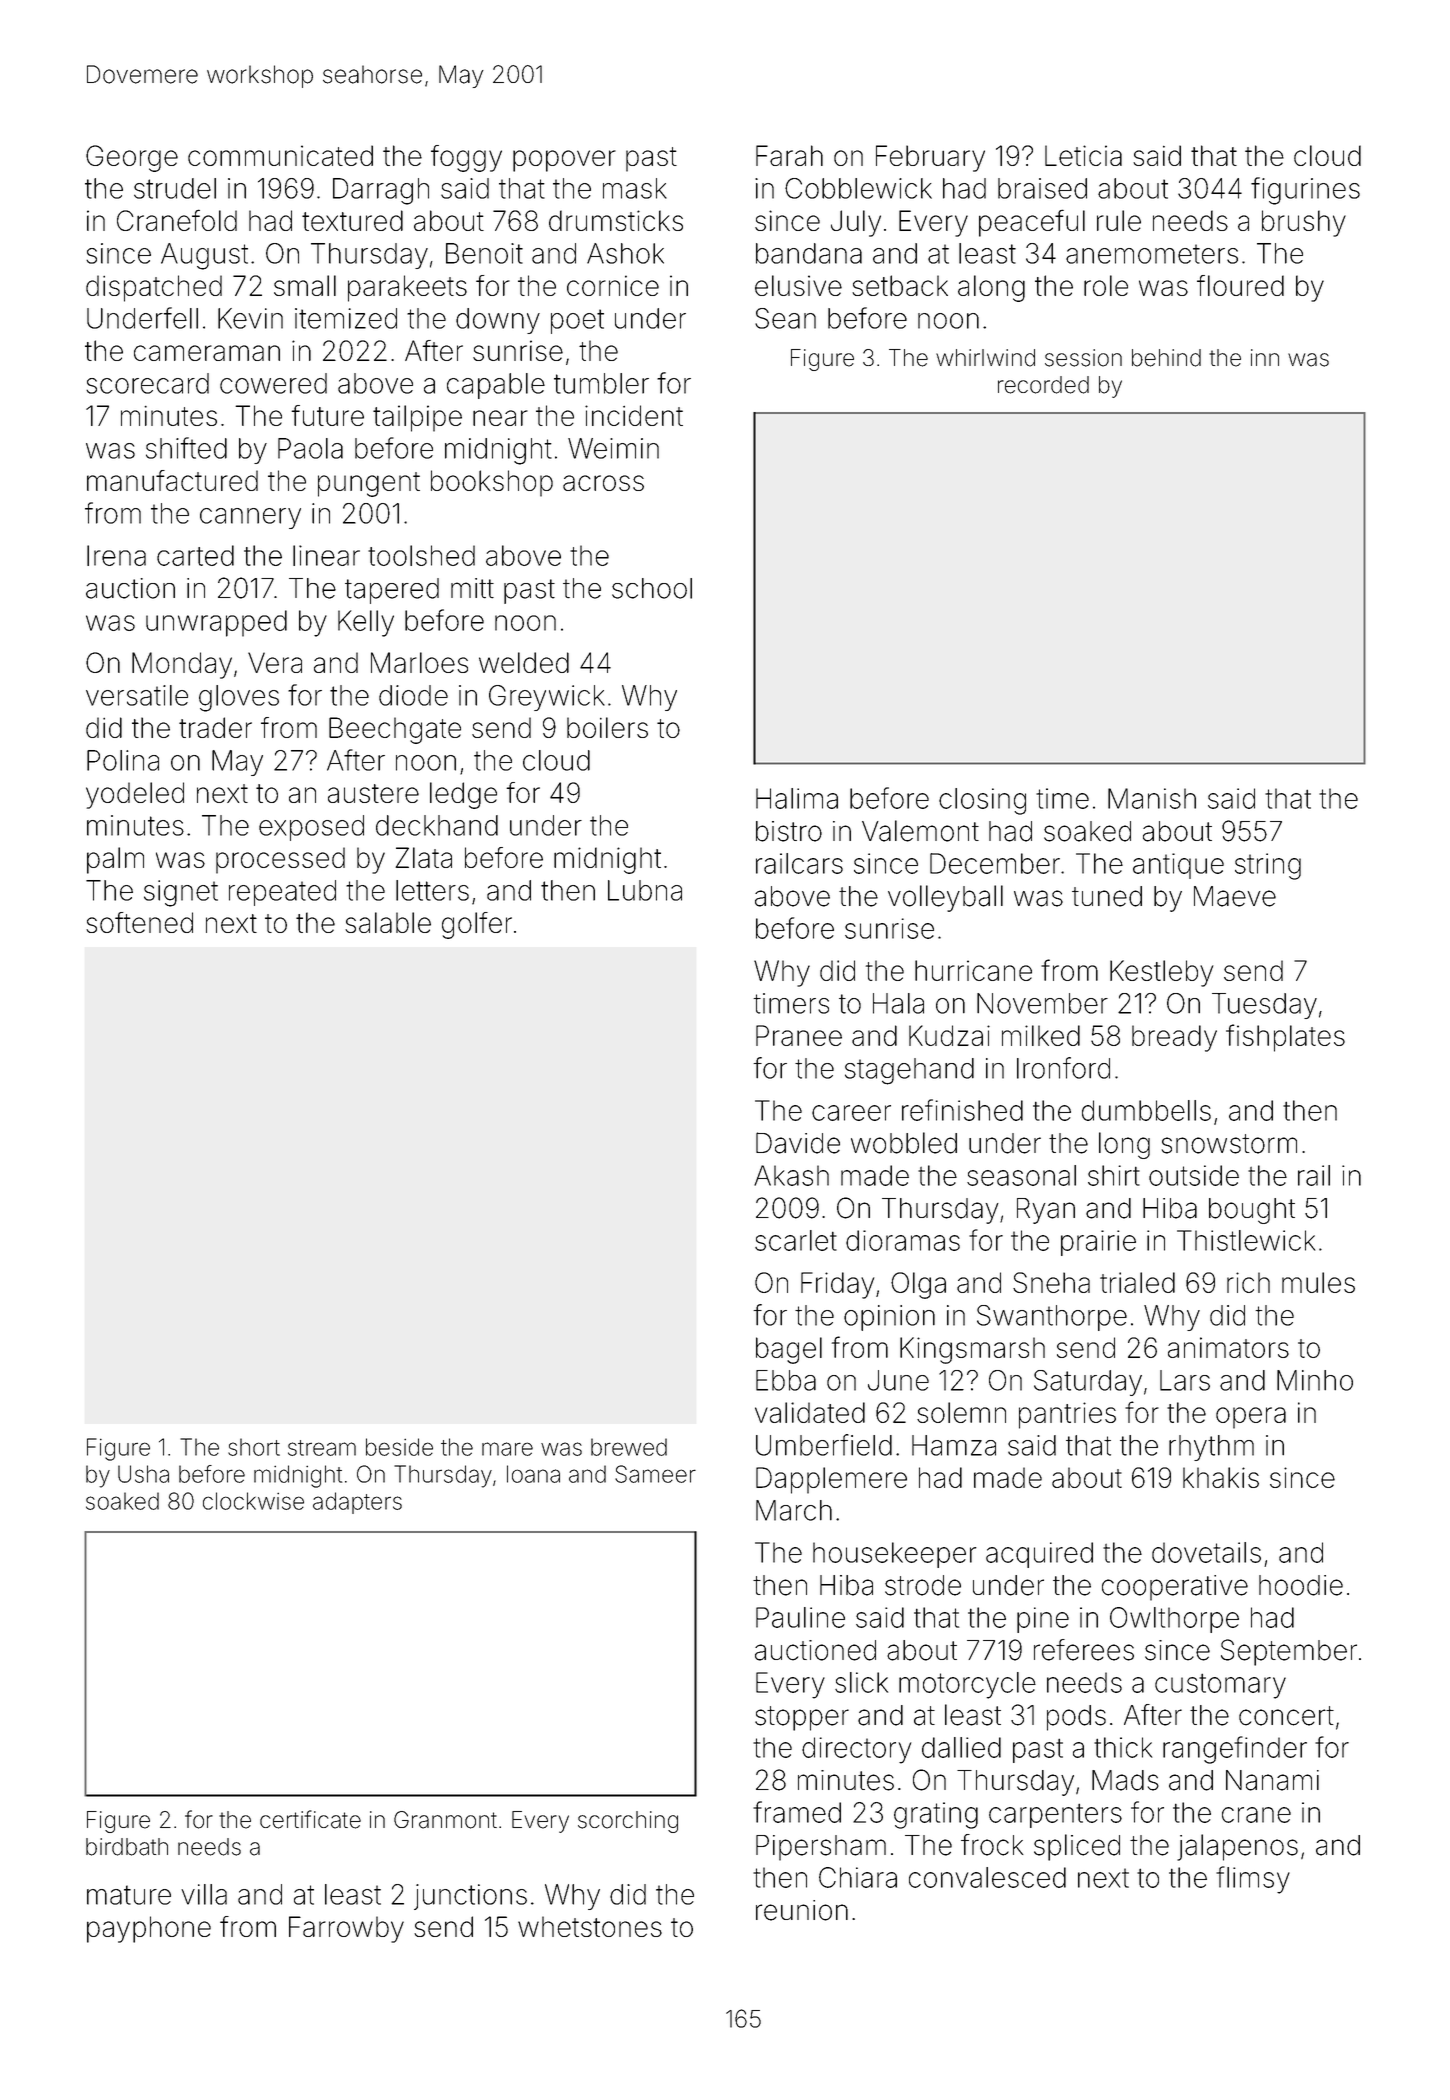  What do you see at coordinates (388, 922) in the screenshot?
I see `salable` at bounding box center [388, 922].
